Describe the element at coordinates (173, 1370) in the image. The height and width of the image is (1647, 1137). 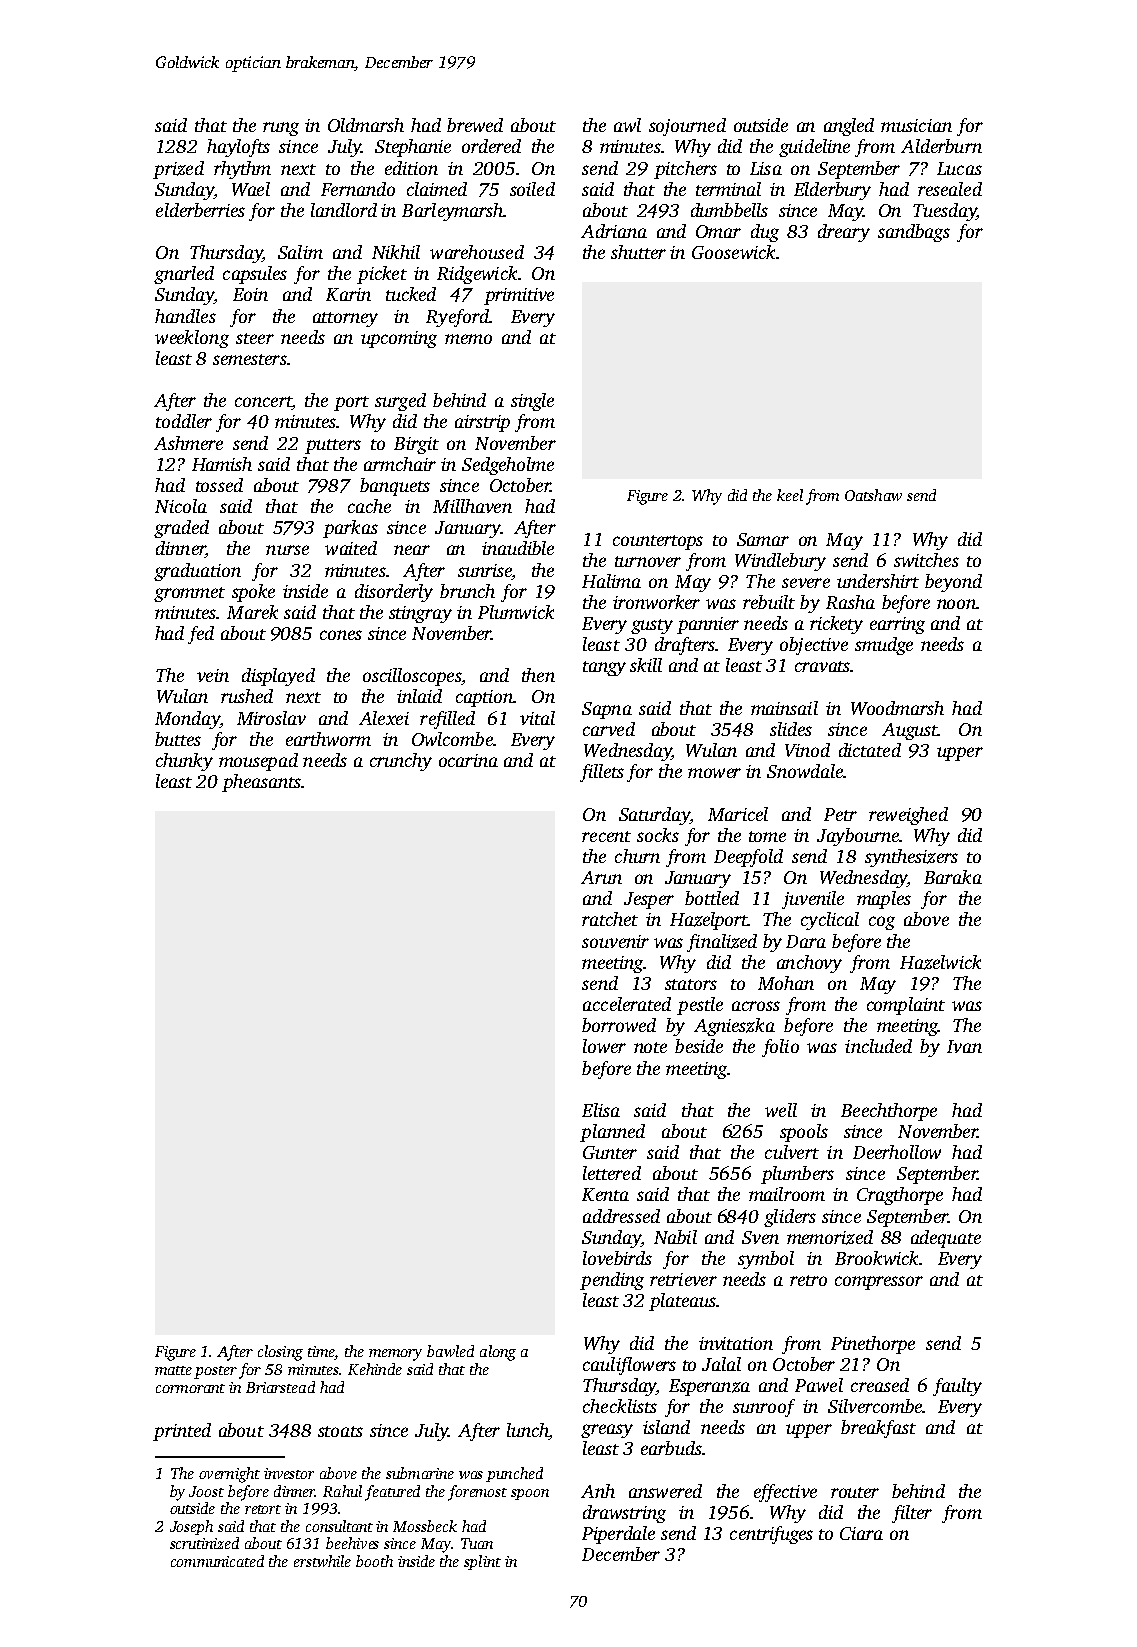
I see `matte` at that location.
